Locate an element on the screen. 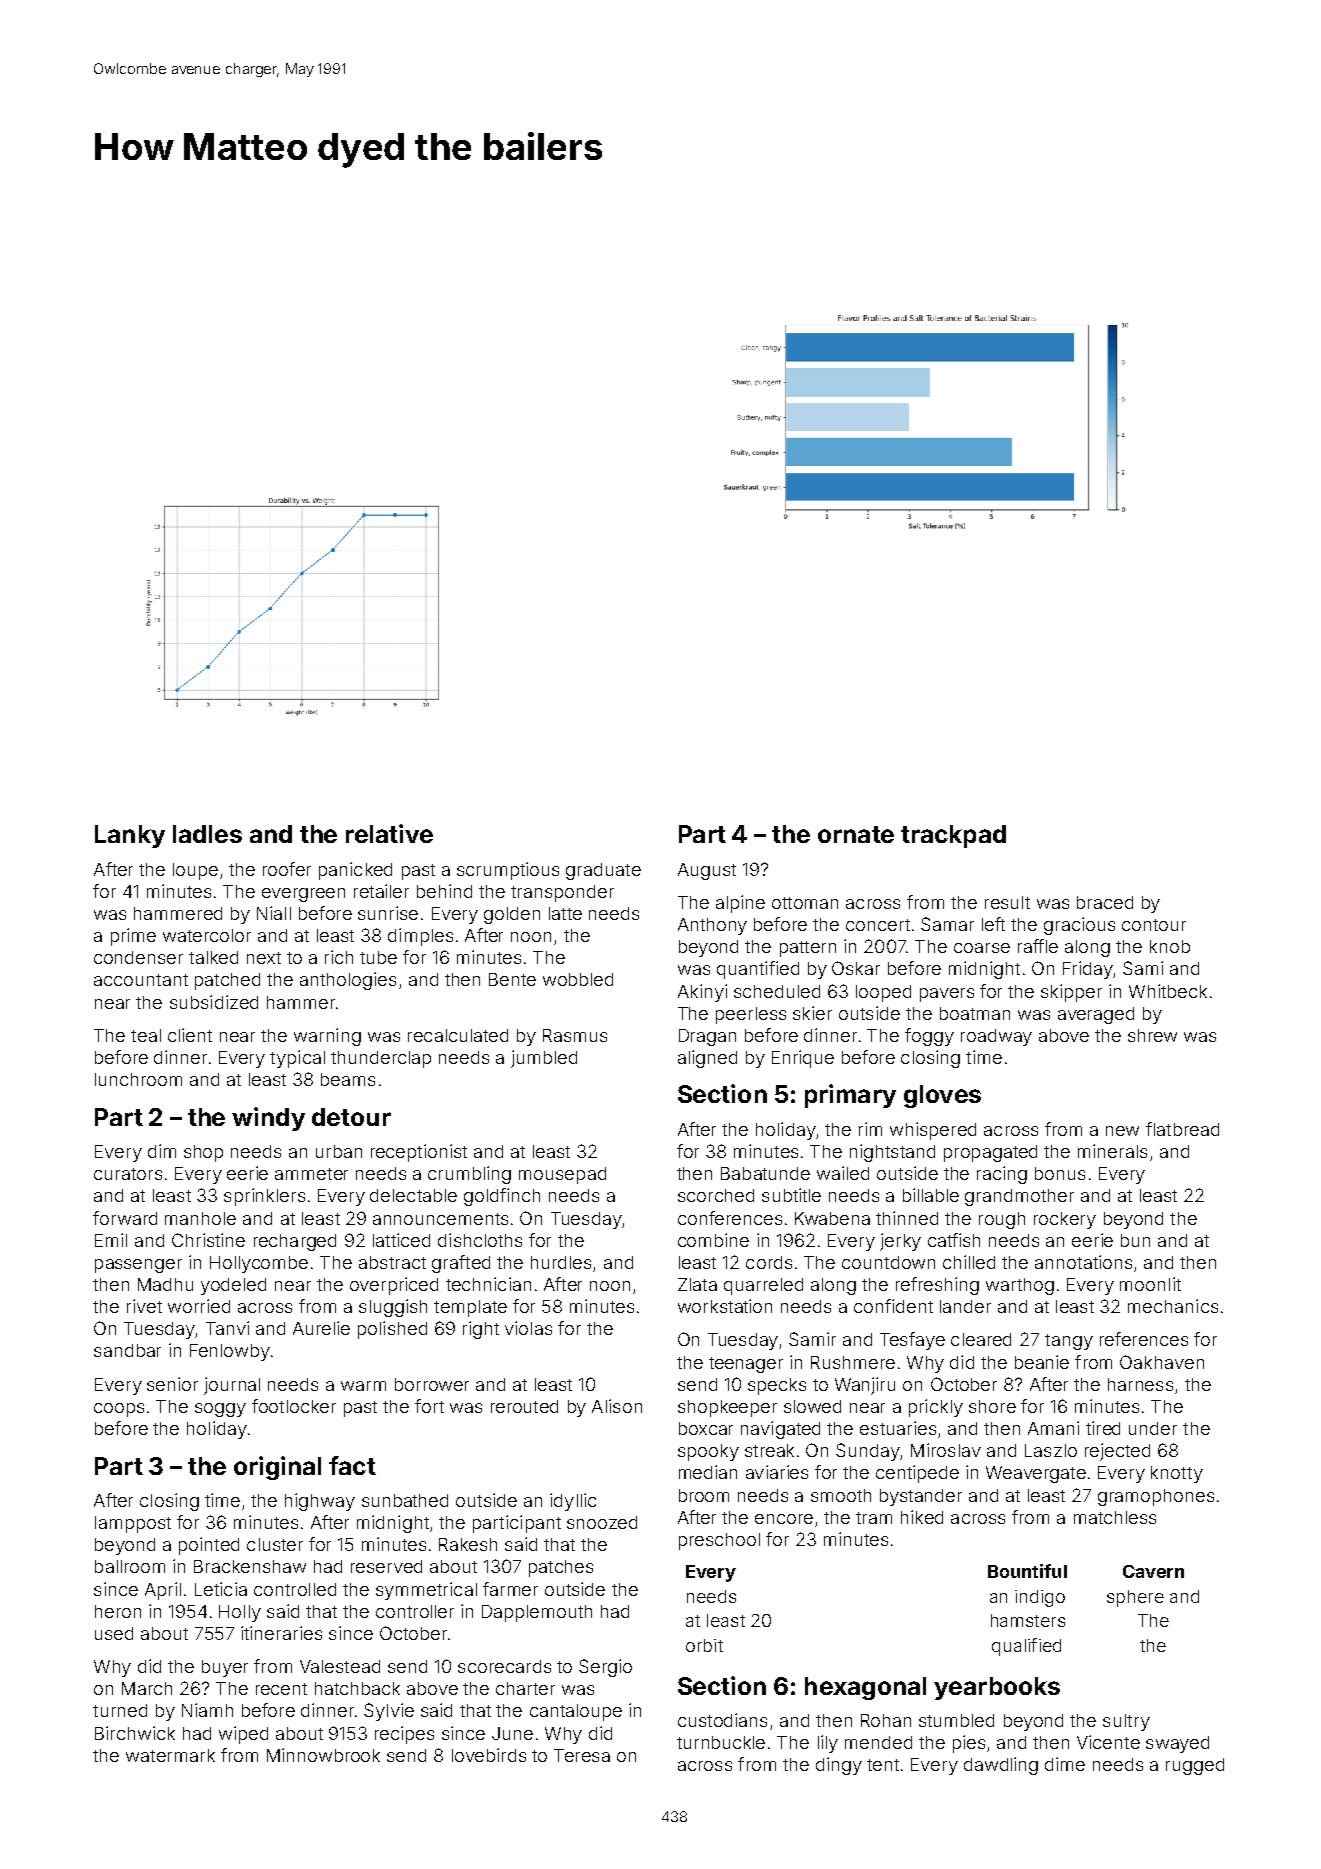 The image size is (1321, 1869). minerals is located at coordinates (1112, 1151).
